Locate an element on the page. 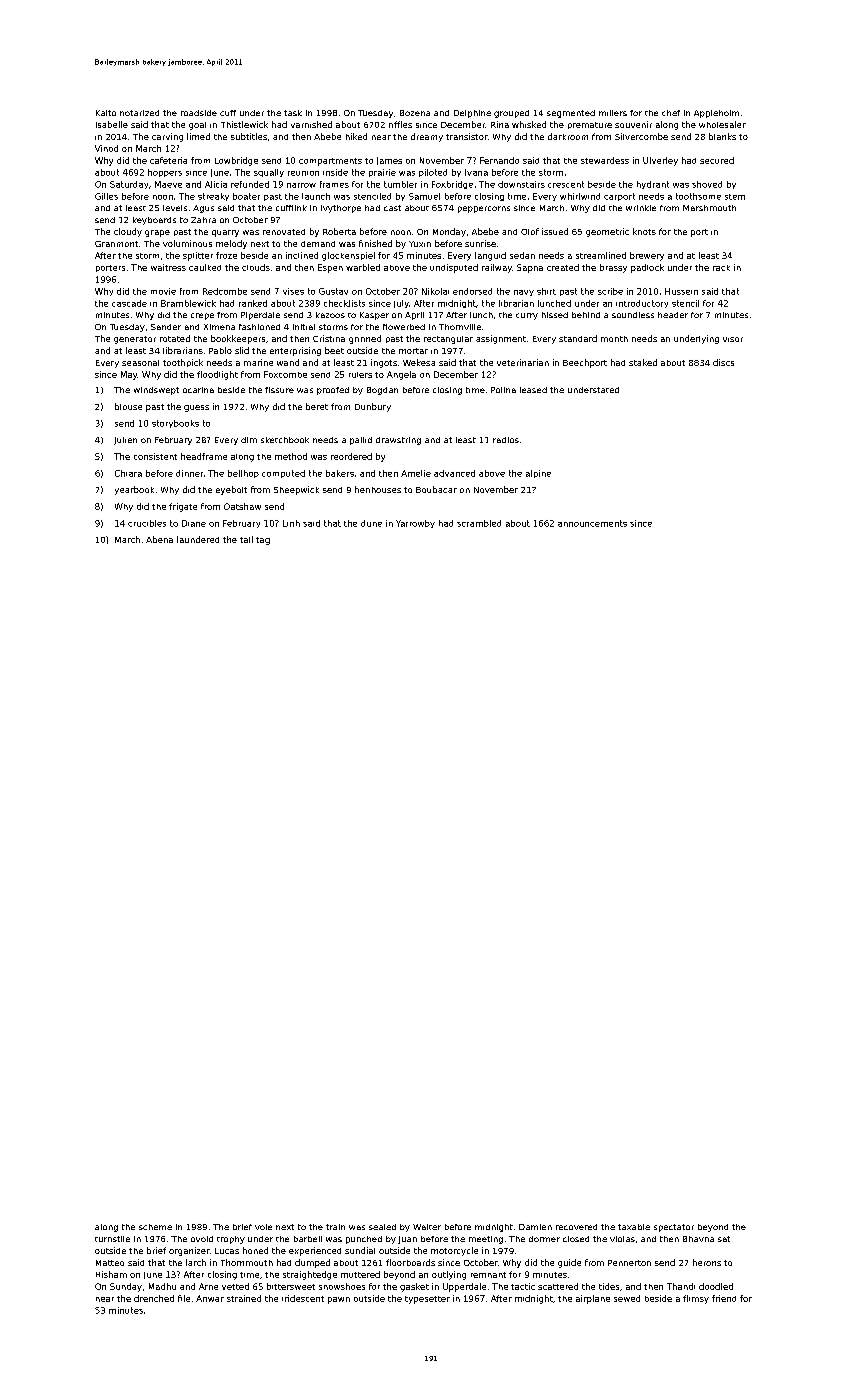 The image size is (849, 1400). soundless is located at coordinates (633, 315).
